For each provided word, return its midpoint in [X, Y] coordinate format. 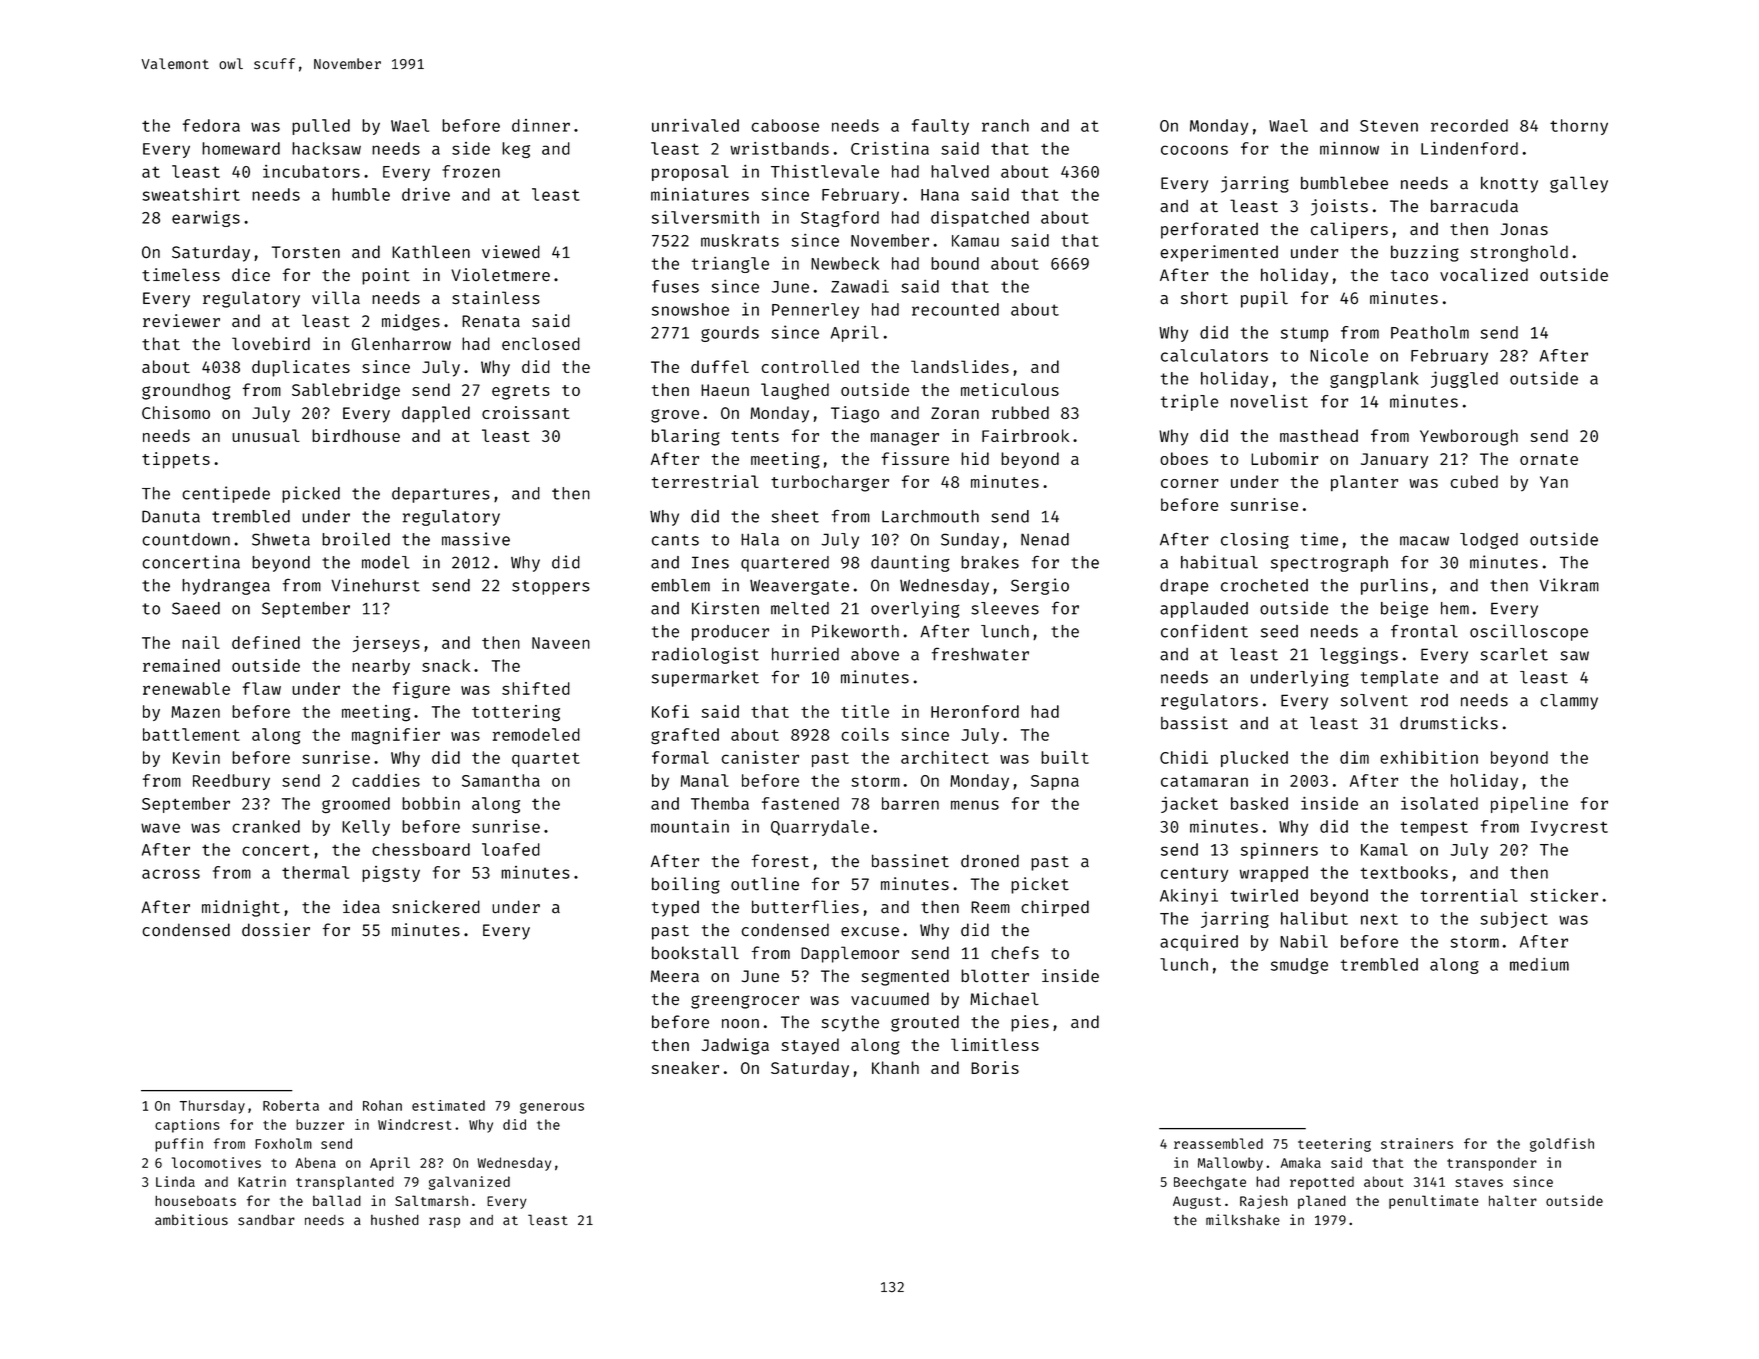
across [171, 874]
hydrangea [226, 587]
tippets [176, 460]
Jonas [1524, 229]
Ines [710, 562]
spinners [1279, 851]
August [1197, 1202]
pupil [1264, 299]
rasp [444, 1222]
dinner [541, 125]
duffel [720, 366]
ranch [1005, 125]
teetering [1334, 1145]
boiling [686, 885]
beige [1404, 609]
